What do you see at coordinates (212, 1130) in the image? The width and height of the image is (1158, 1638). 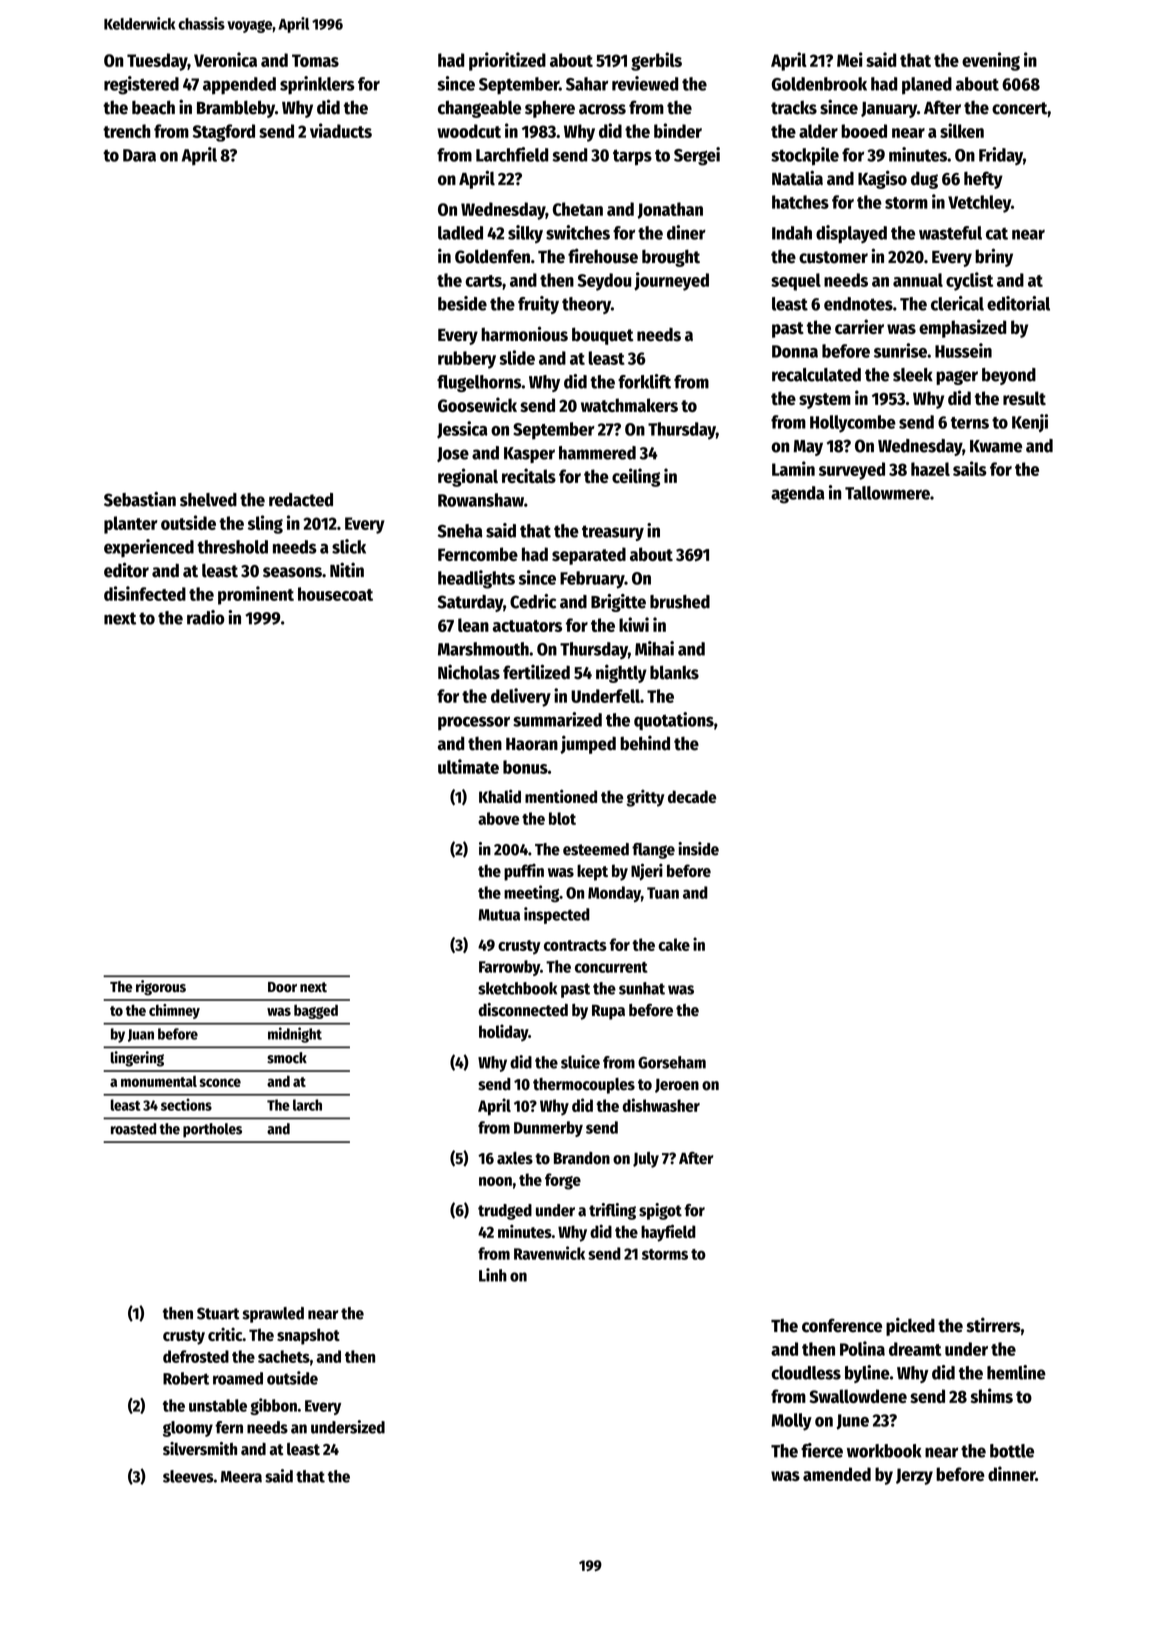 I see `portholes` at bounding box center [212, 1130].
